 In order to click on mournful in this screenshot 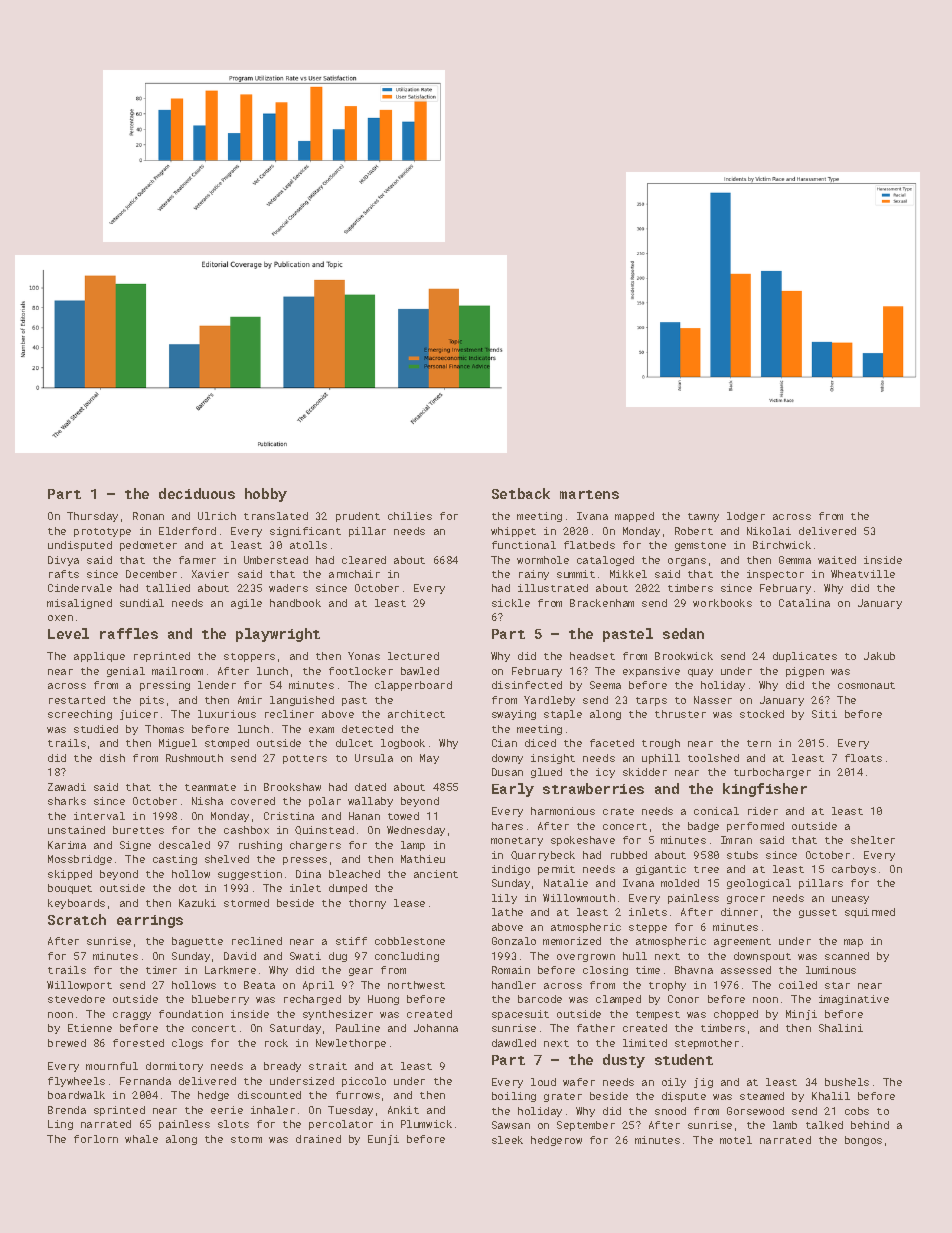, I will do `click(112, 1066)`.
